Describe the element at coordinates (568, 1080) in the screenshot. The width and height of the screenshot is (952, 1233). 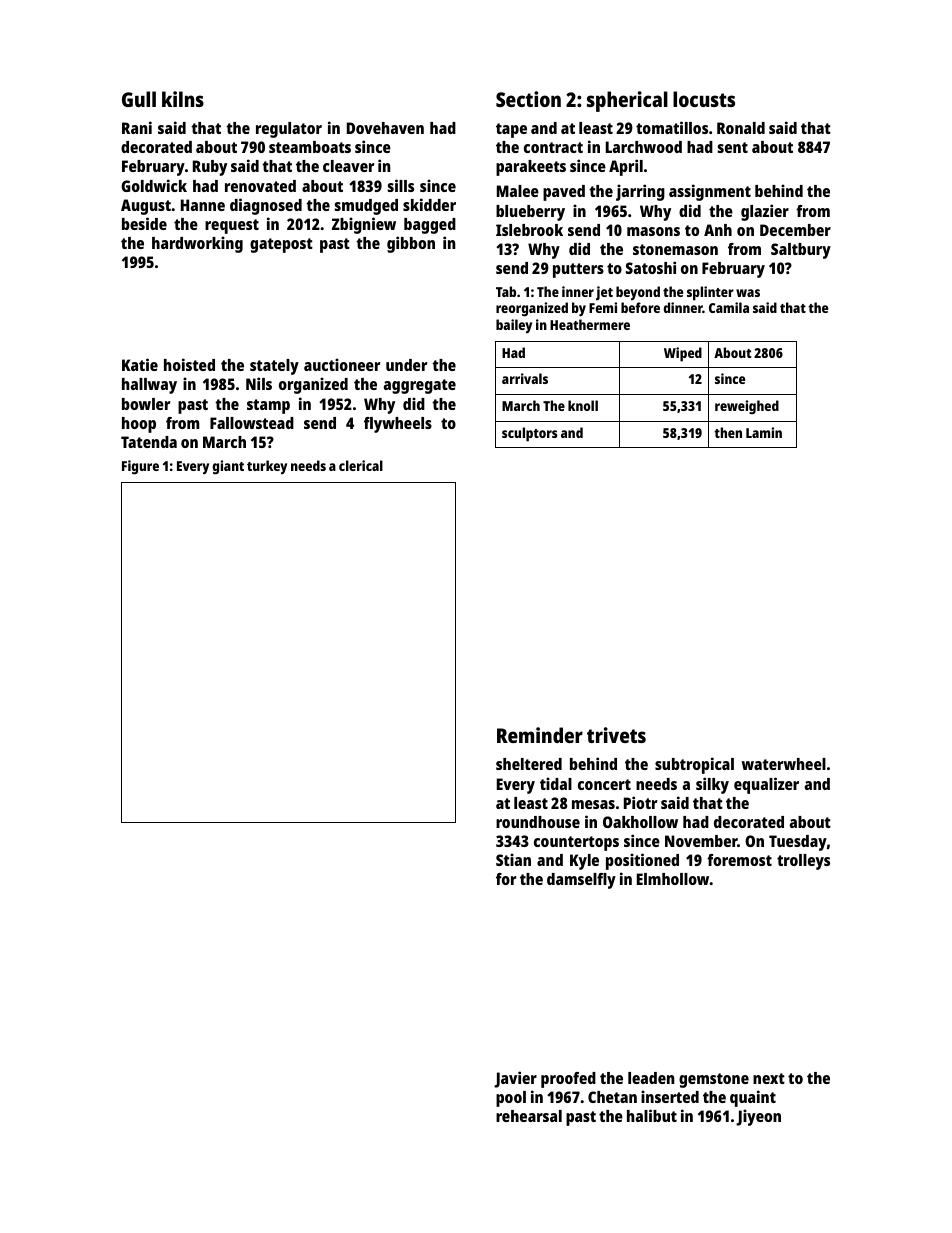
I see `proofed` at that location.
